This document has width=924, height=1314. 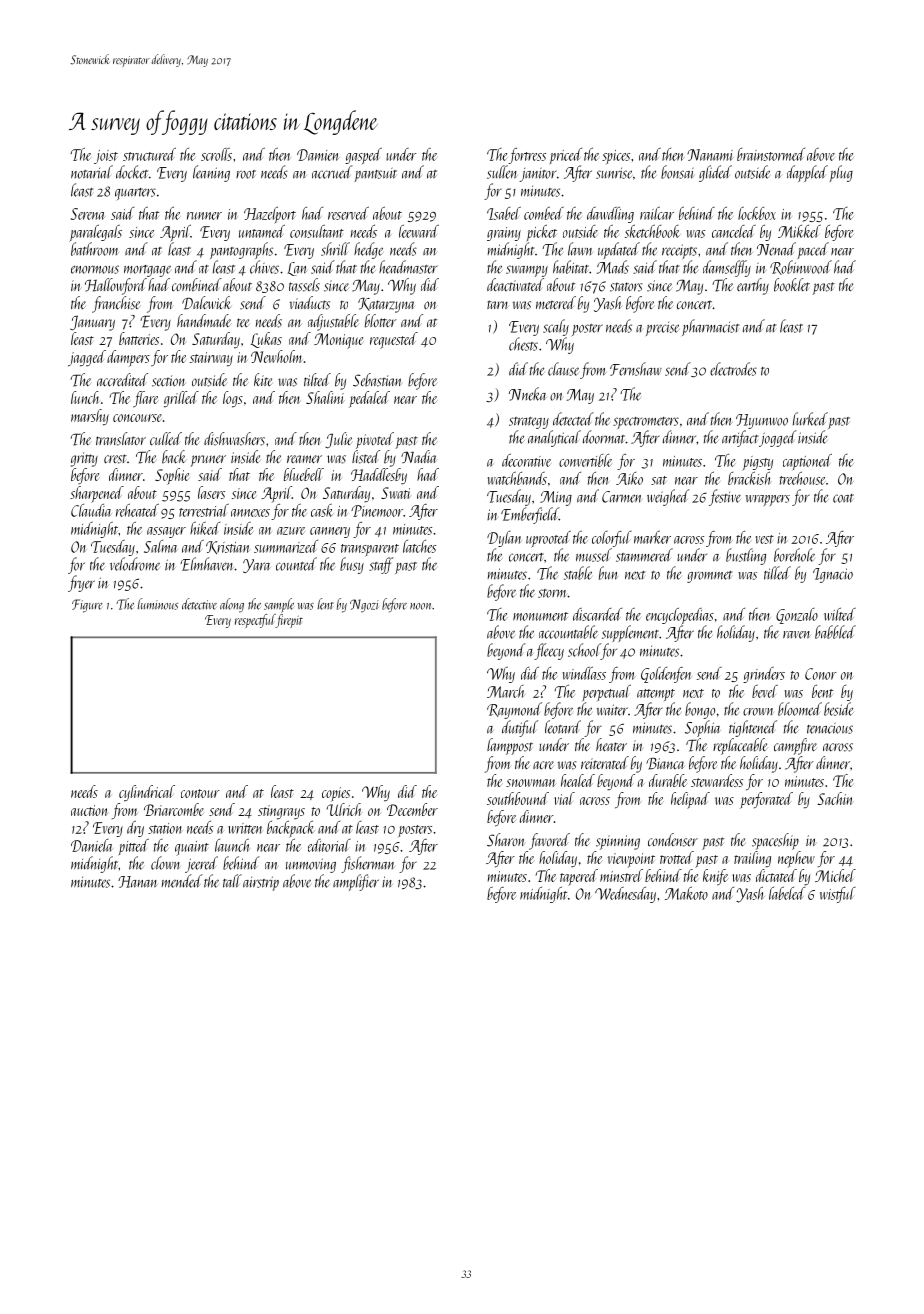 I want to click on Hallowford, so click(x=116, y=286).
